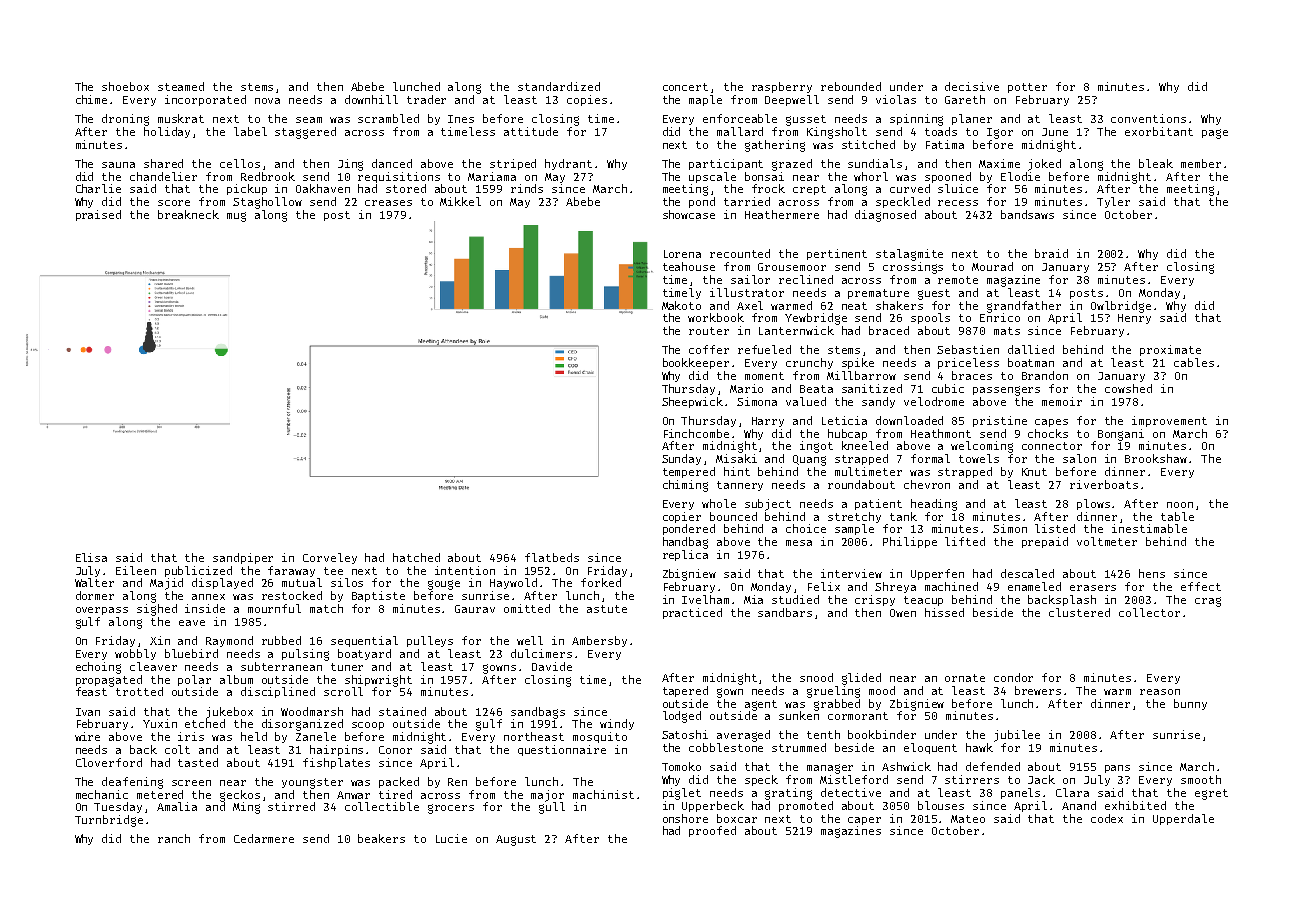 This document has width=1308, height=924. I want to click on Walter, so click(94, 582).
